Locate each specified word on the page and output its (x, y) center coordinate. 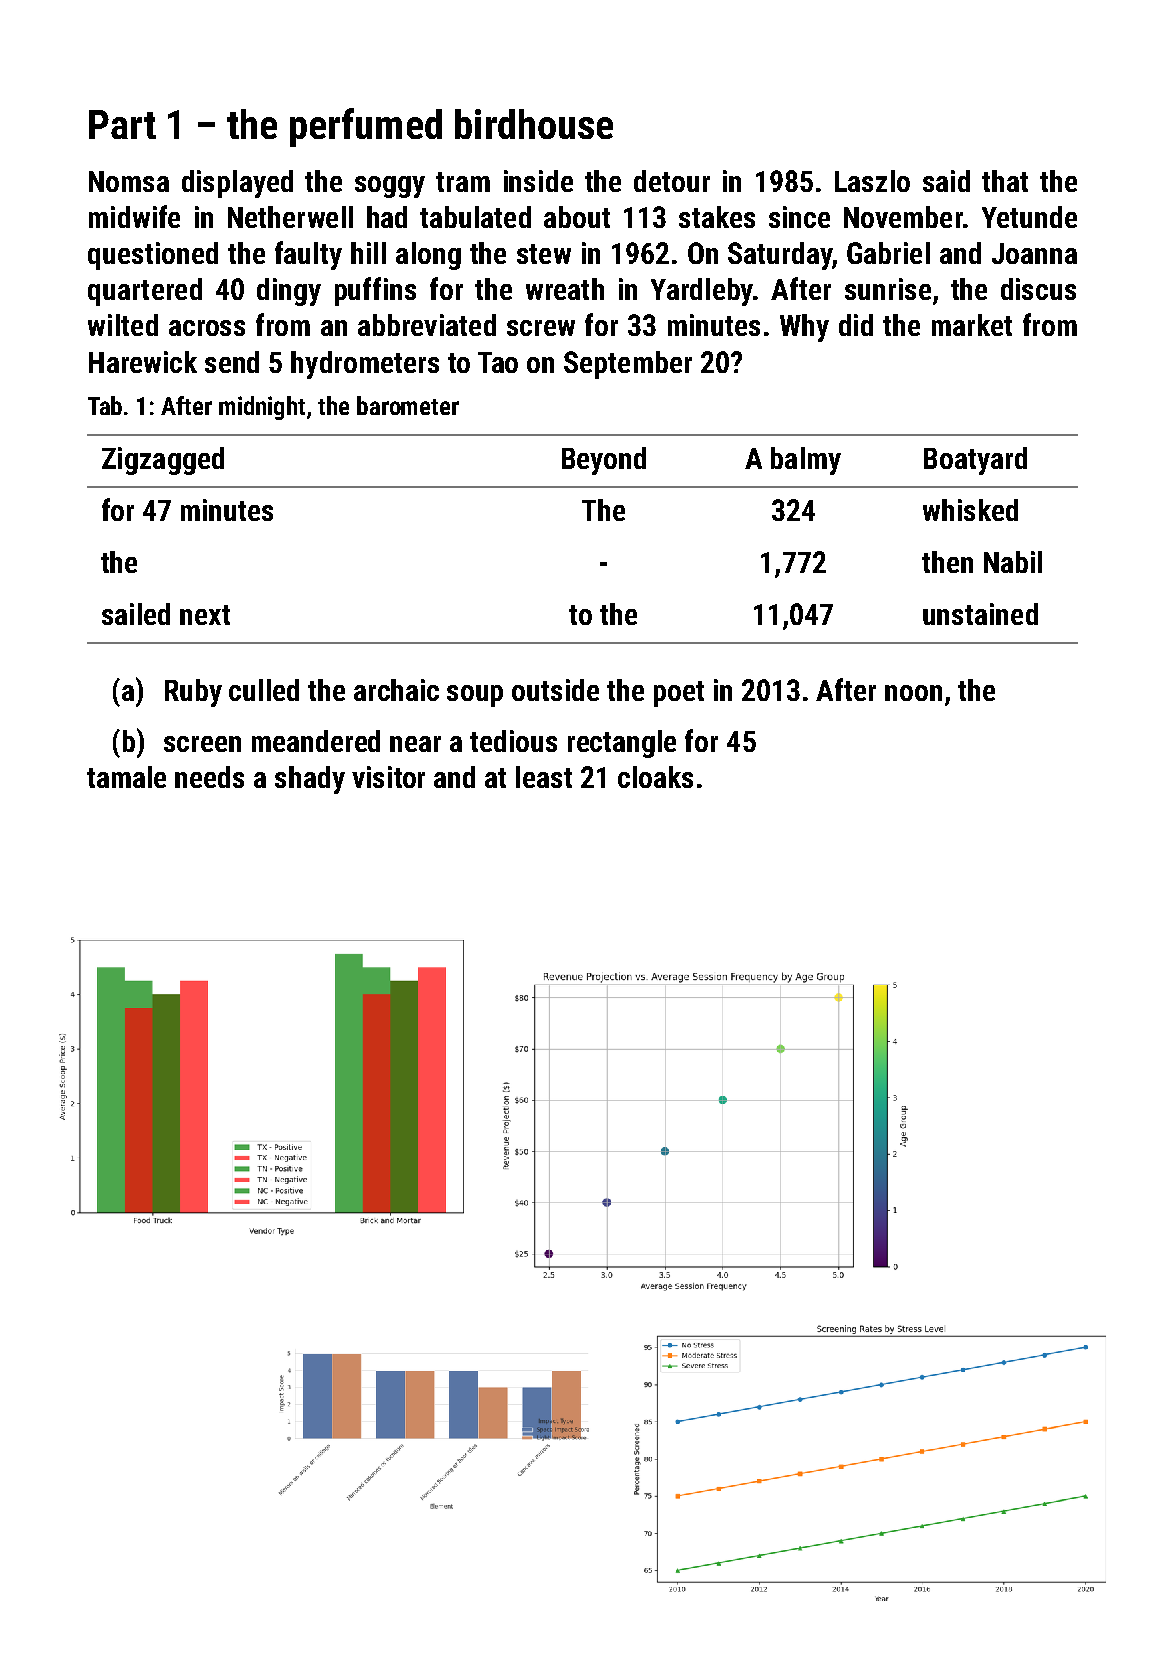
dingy (289, 292)
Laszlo (872, 181)
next (205, 615)
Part (122, 124)
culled (264, 690)
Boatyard (975, 461)
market (972, 325)
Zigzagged (163, 461)
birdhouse (534, 124)
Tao (498, 362)
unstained (980, 614)
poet (679, 694)
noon (913, 693)
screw (541, 328)
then (947, 562)
